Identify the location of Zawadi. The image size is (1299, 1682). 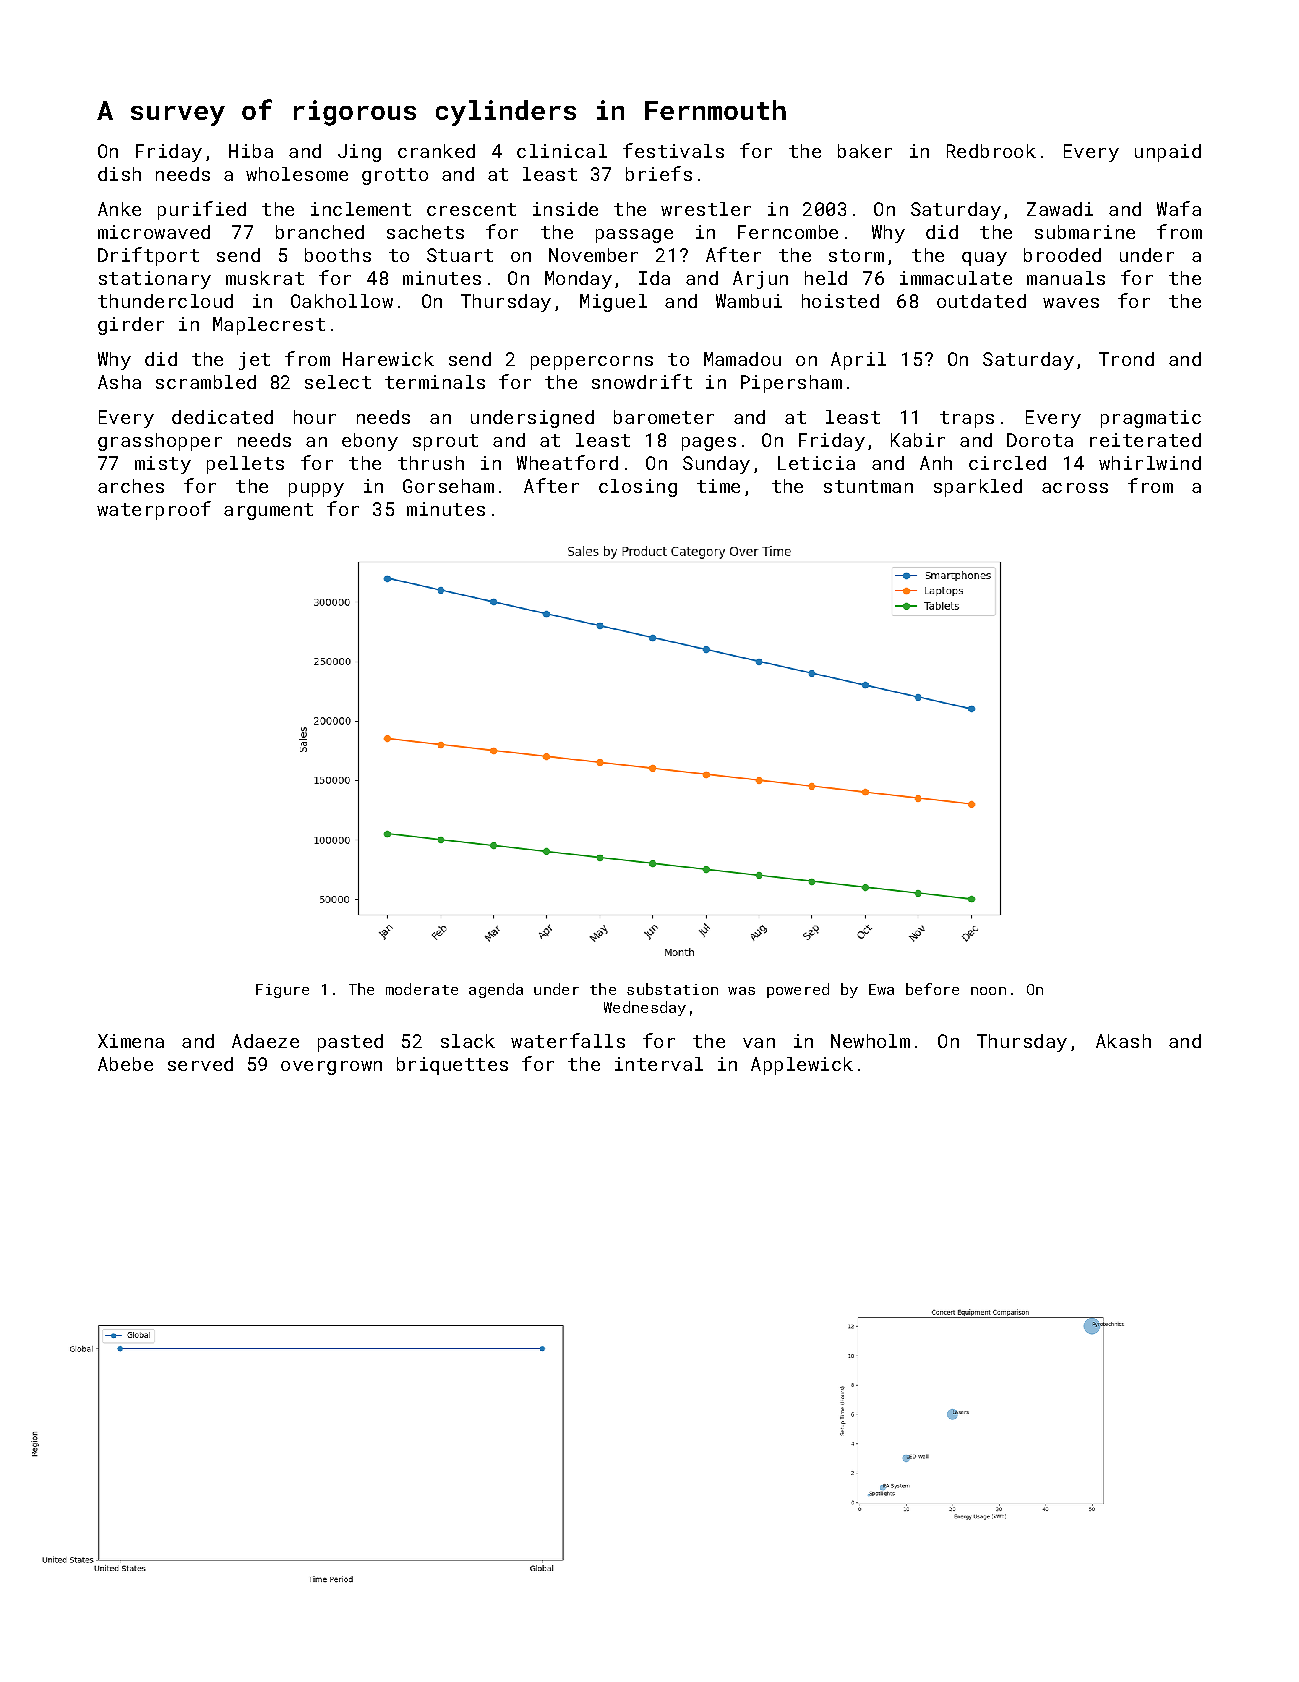
(1060, 209).
